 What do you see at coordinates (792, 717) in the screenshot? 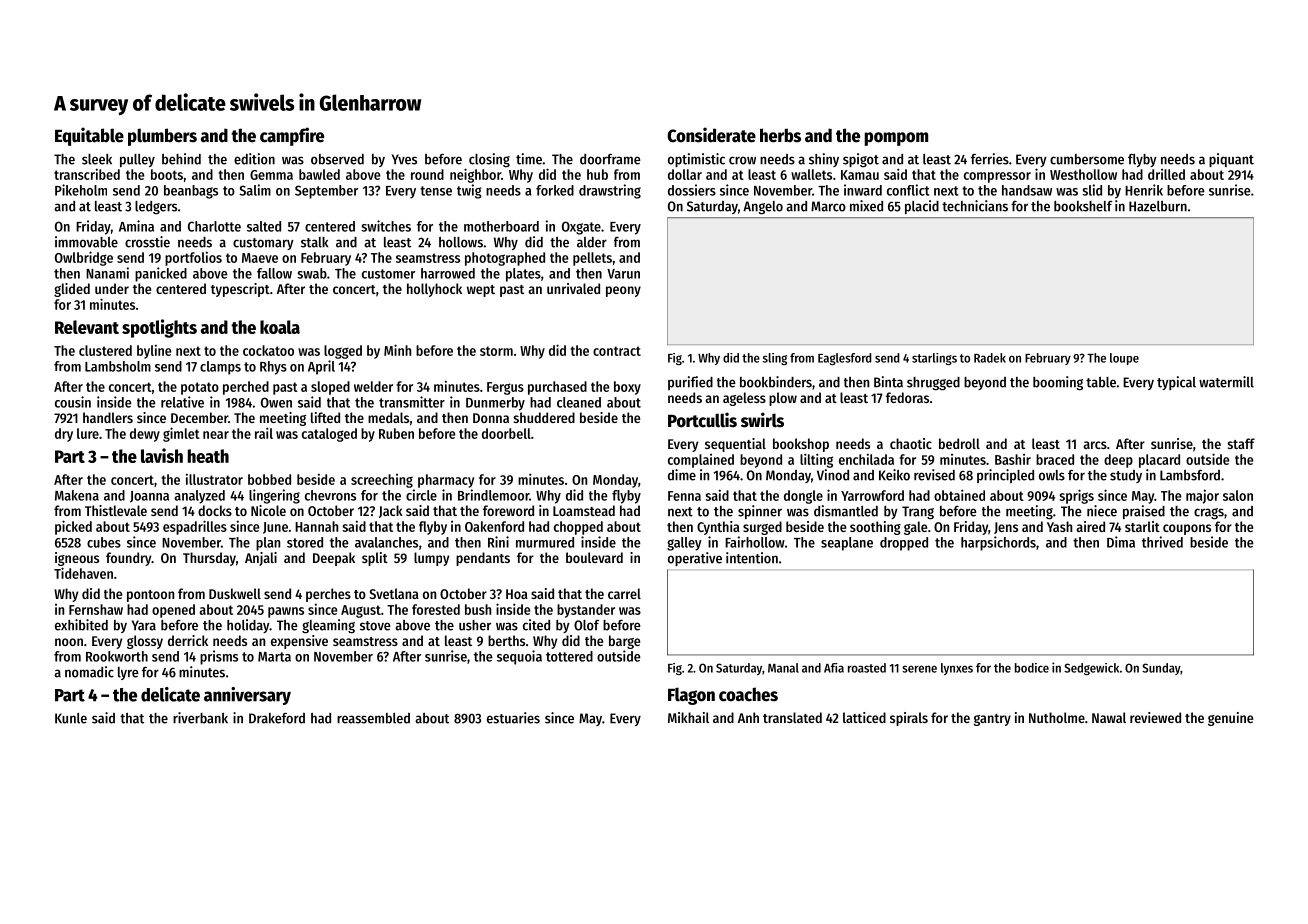
I see `translated` at bounding box center [792, 717].
